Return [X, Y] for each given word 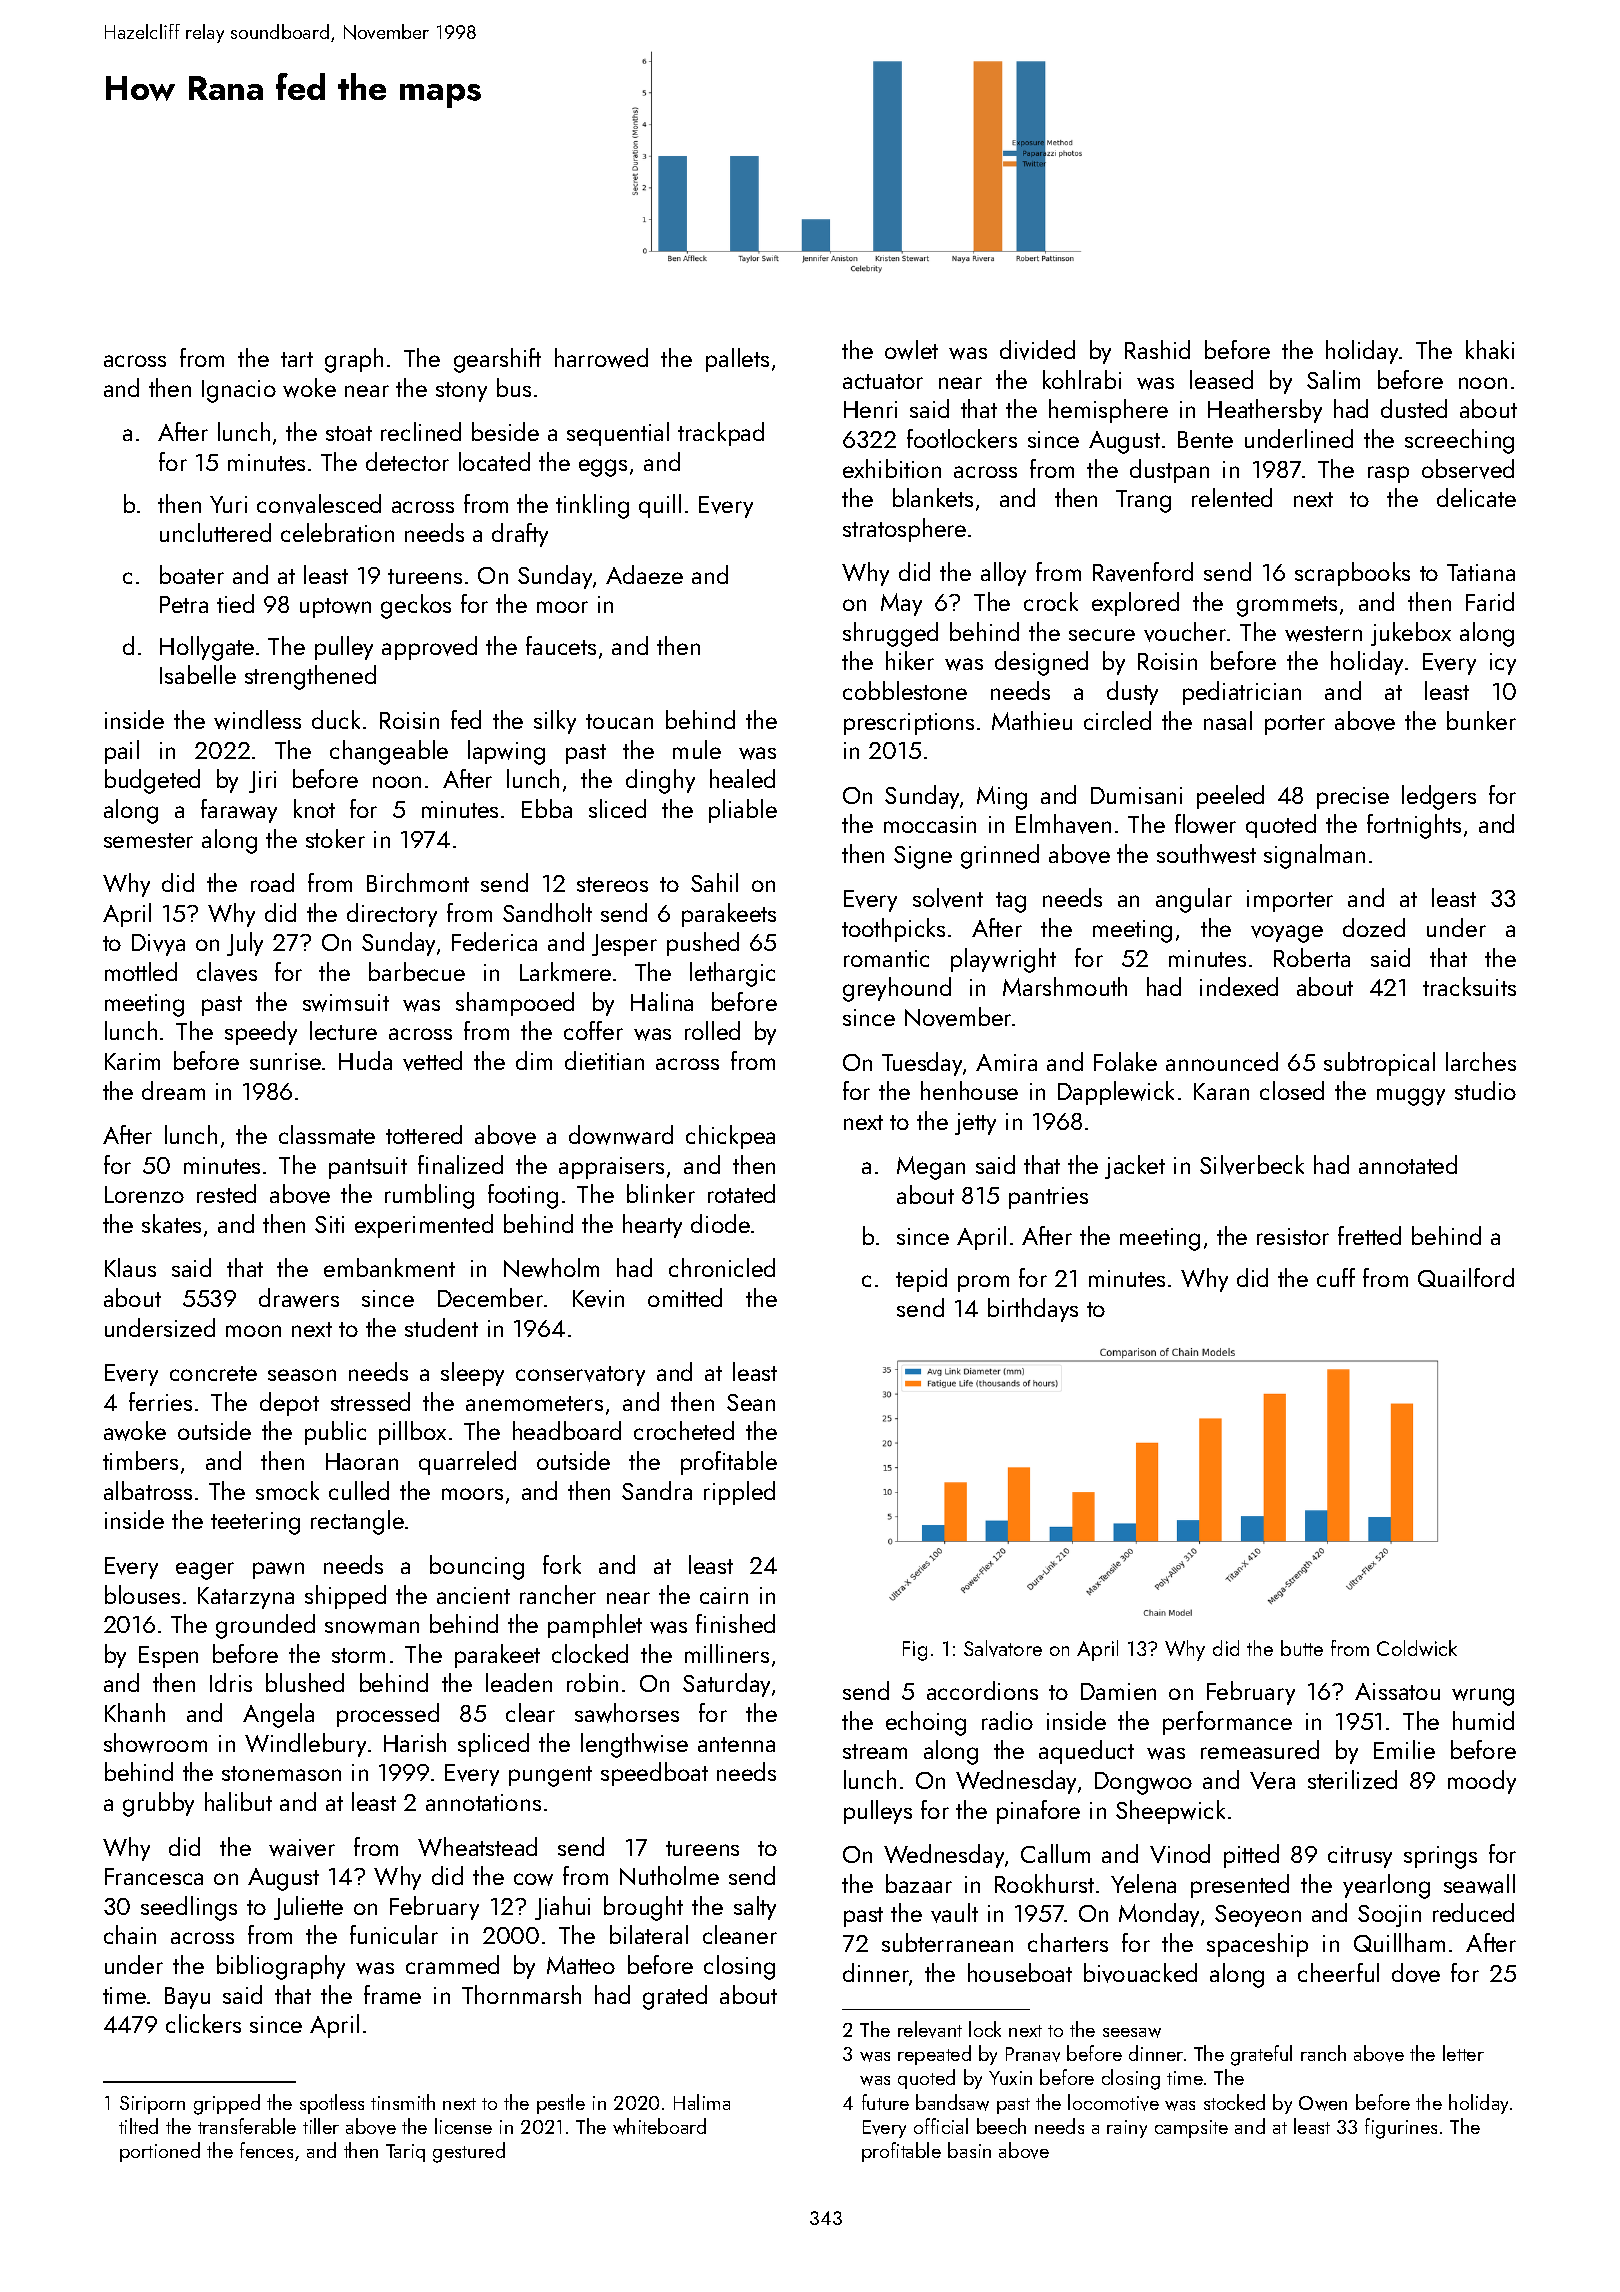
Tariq [405, 2153]
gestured [469, 2152]
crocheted [684, 1430]
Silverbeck [1252, 1165]
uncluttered [215, 532]
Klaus [130, 1267]
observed [1468, 469]
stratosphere [904, 530]
